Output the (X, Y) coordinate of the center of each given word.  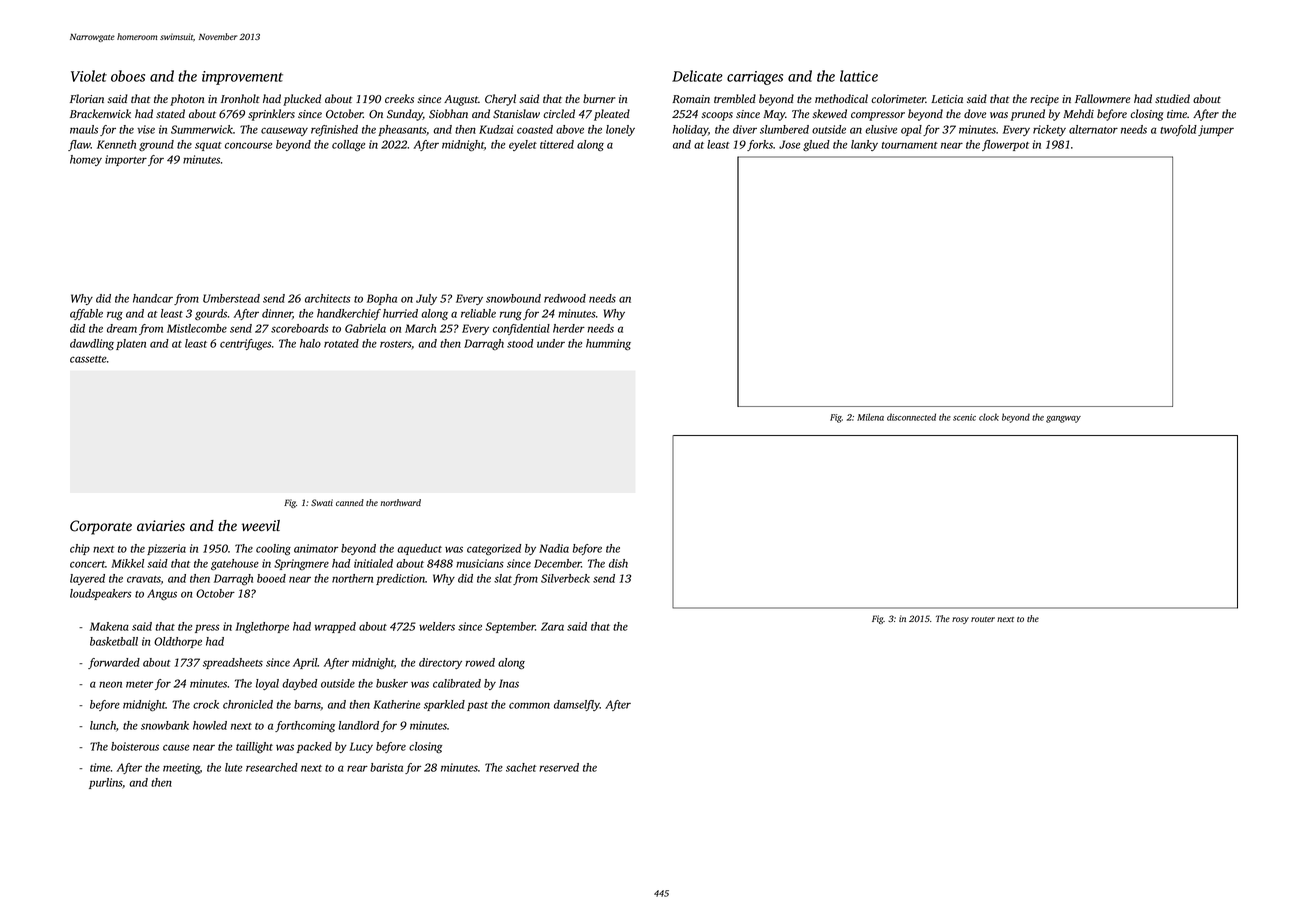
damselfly (577, 705)
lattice (859, 76)
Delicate (697, 76)
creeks (399, 98)
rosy (960, 620)
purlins (105, 783)
